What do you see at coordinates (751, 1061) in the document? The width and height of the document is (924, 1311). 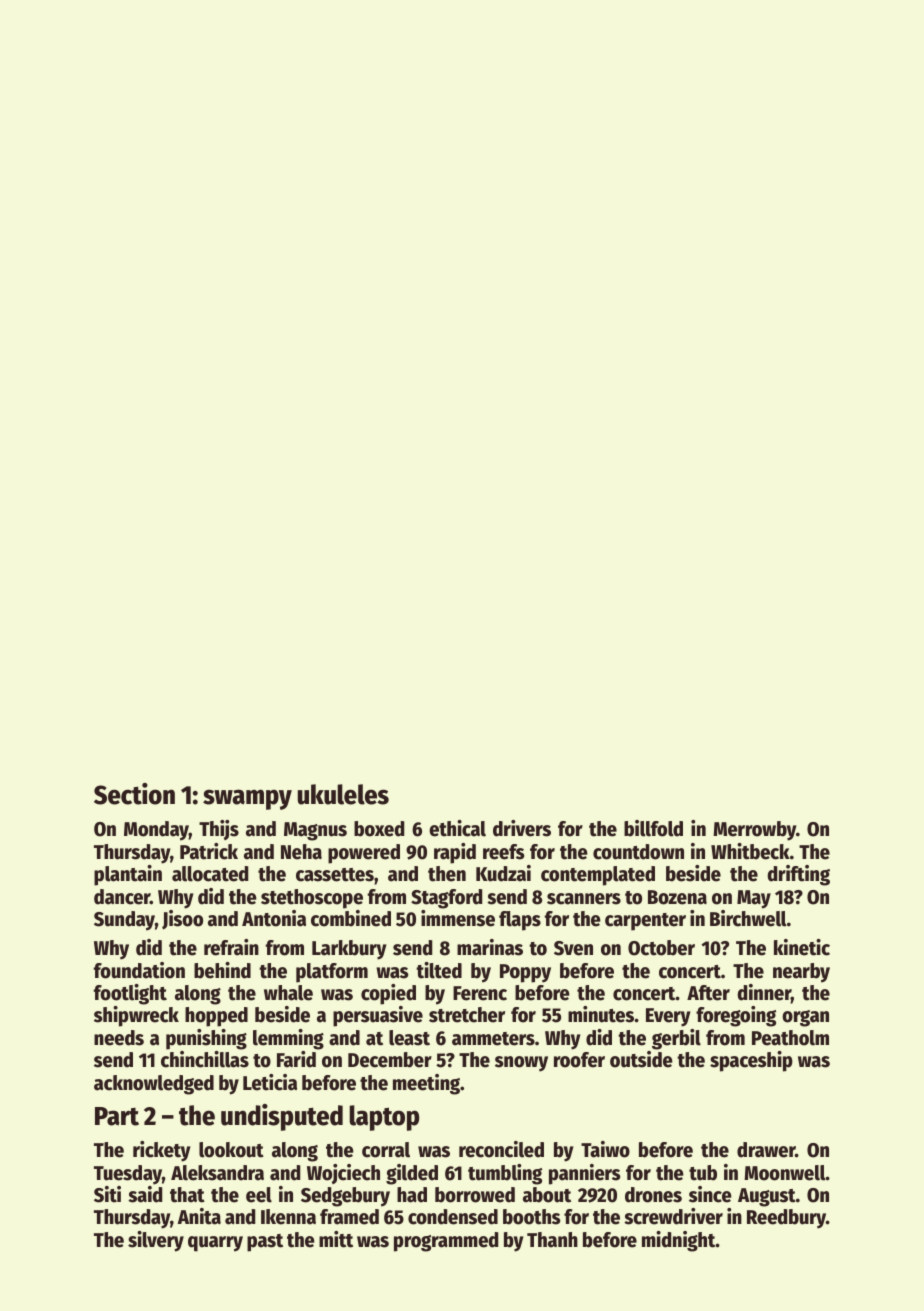 I see `spaceship` at bounding box center [751, 1061].
